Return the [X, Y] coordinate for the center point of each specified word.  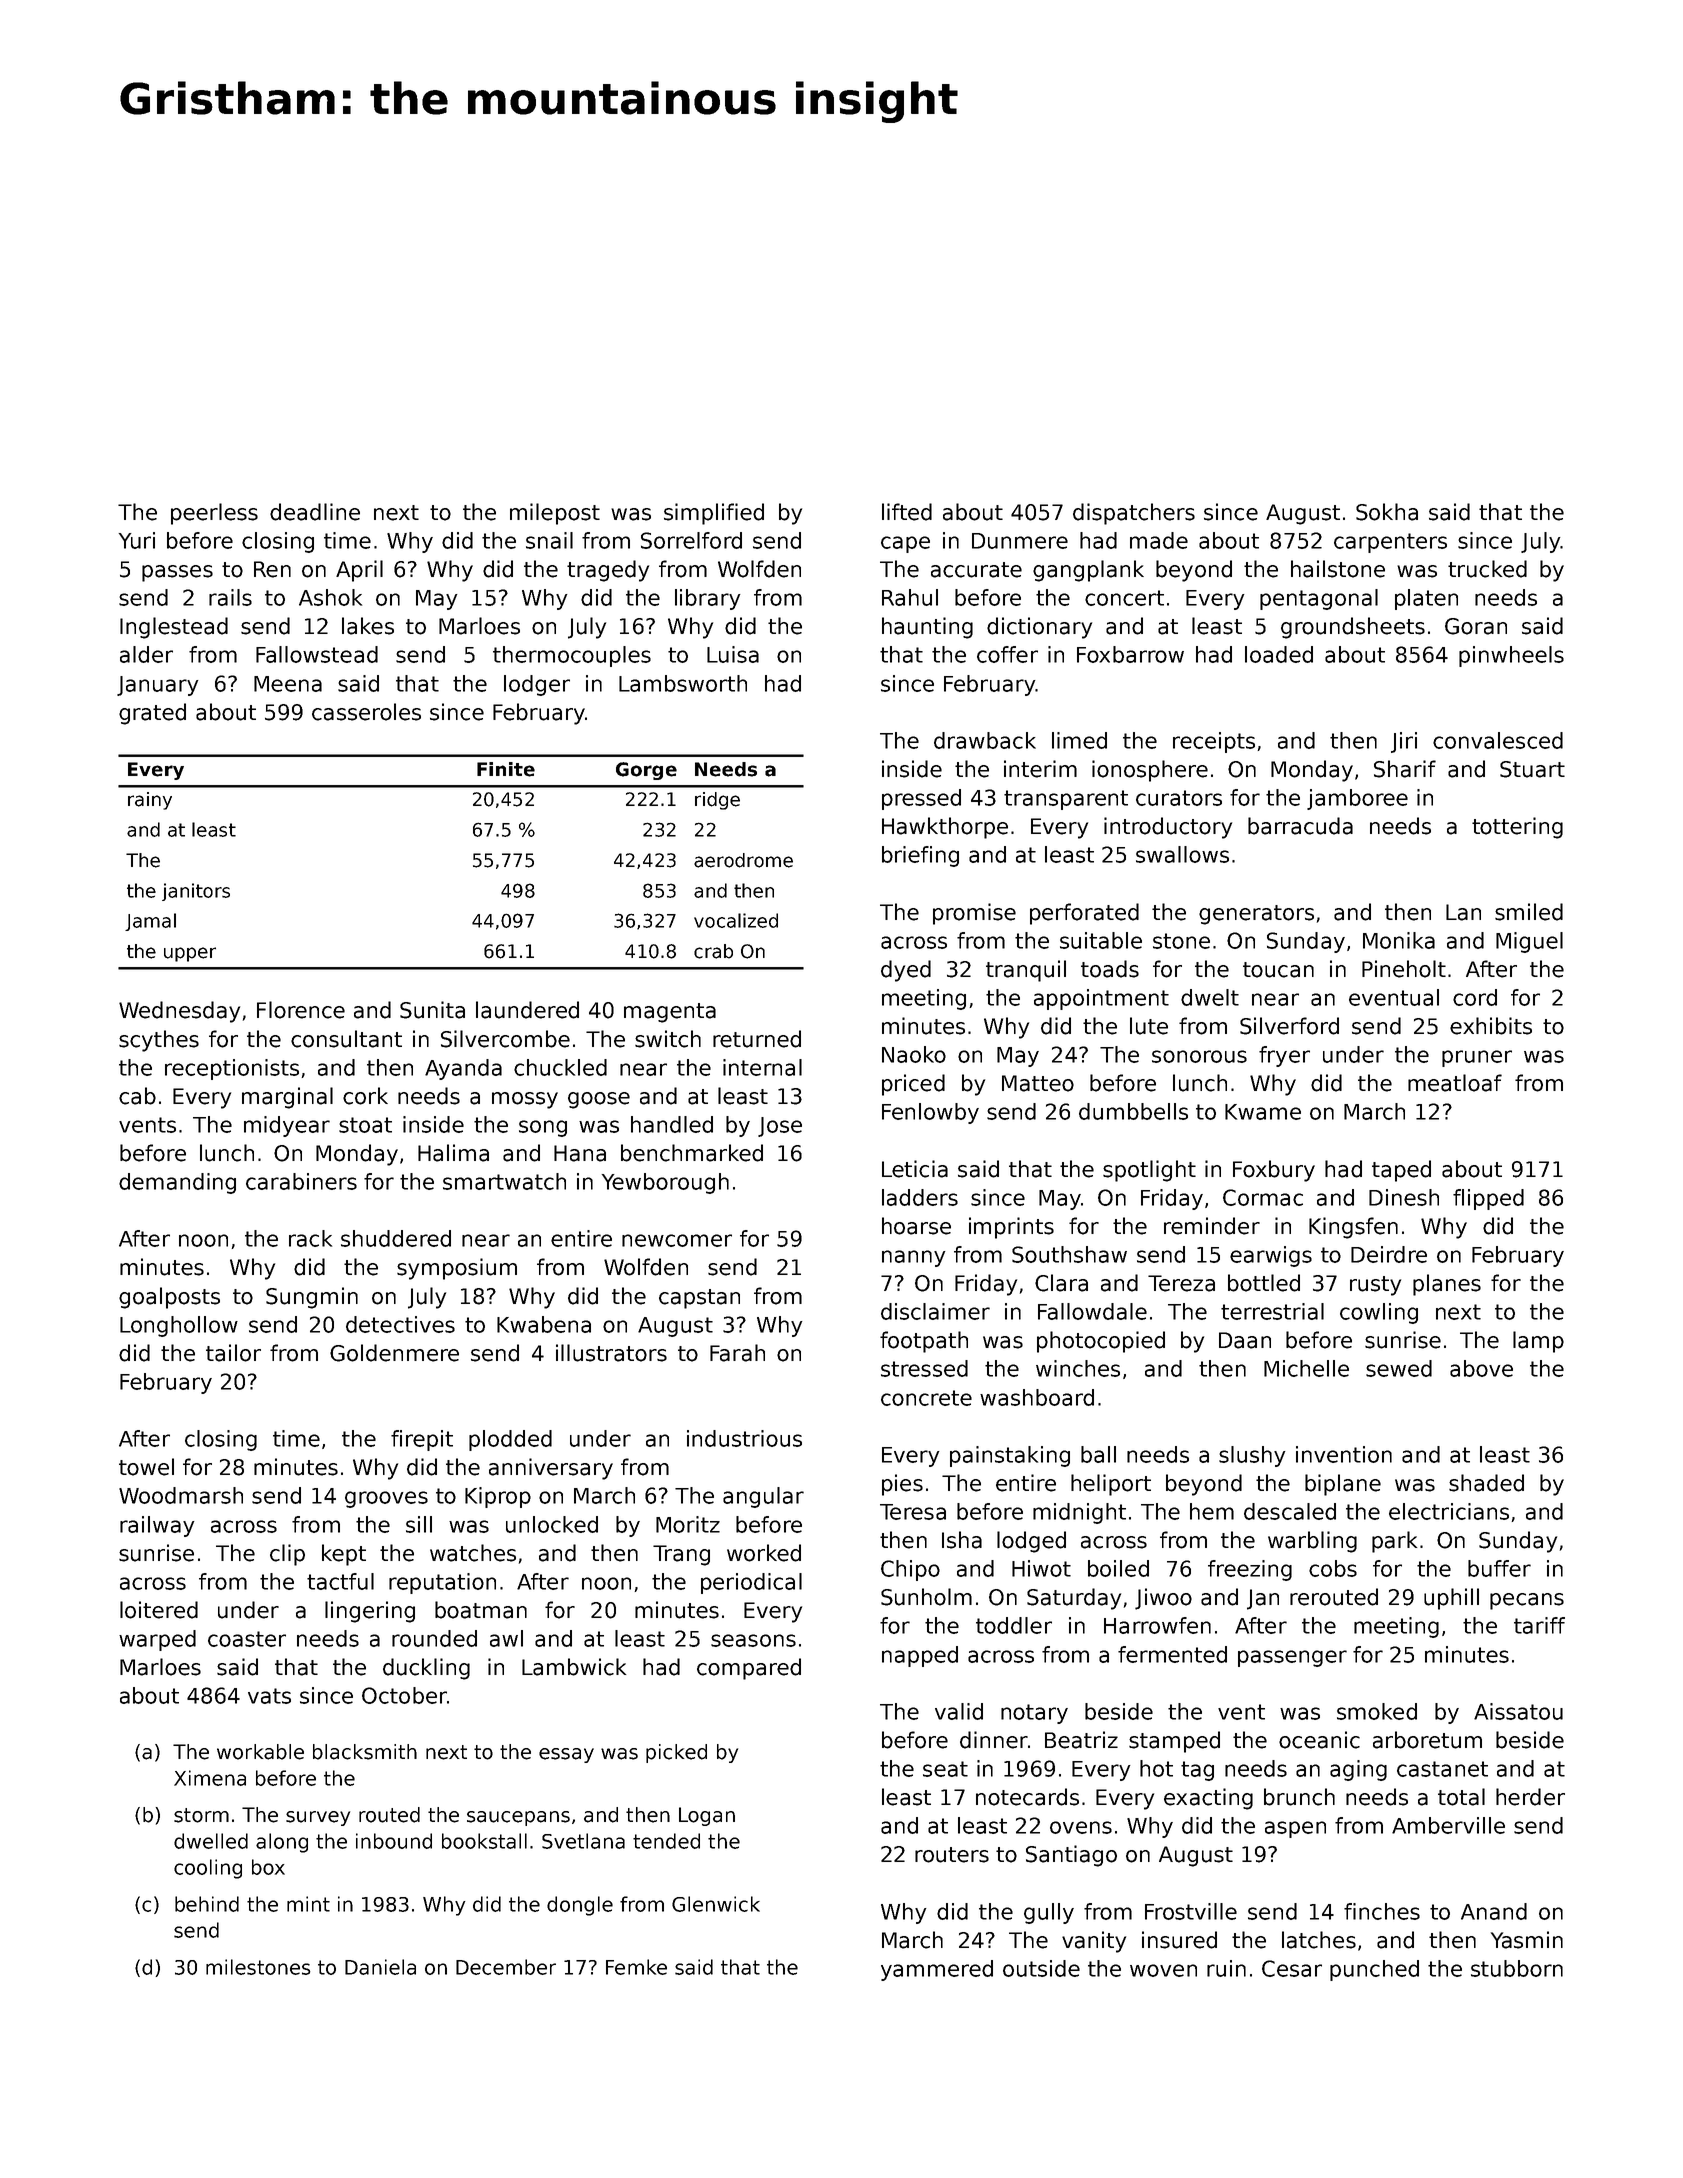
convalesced [1498, 740]
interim [1040, 769]
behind [207, 1904]
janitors [196, 892]
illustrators [611, 1353]
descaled [1290, 1511]
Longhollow [179, 1326]
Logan [707, 1816]
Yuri [137, 540]
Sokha [1387, 512]
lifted [907, 512]
